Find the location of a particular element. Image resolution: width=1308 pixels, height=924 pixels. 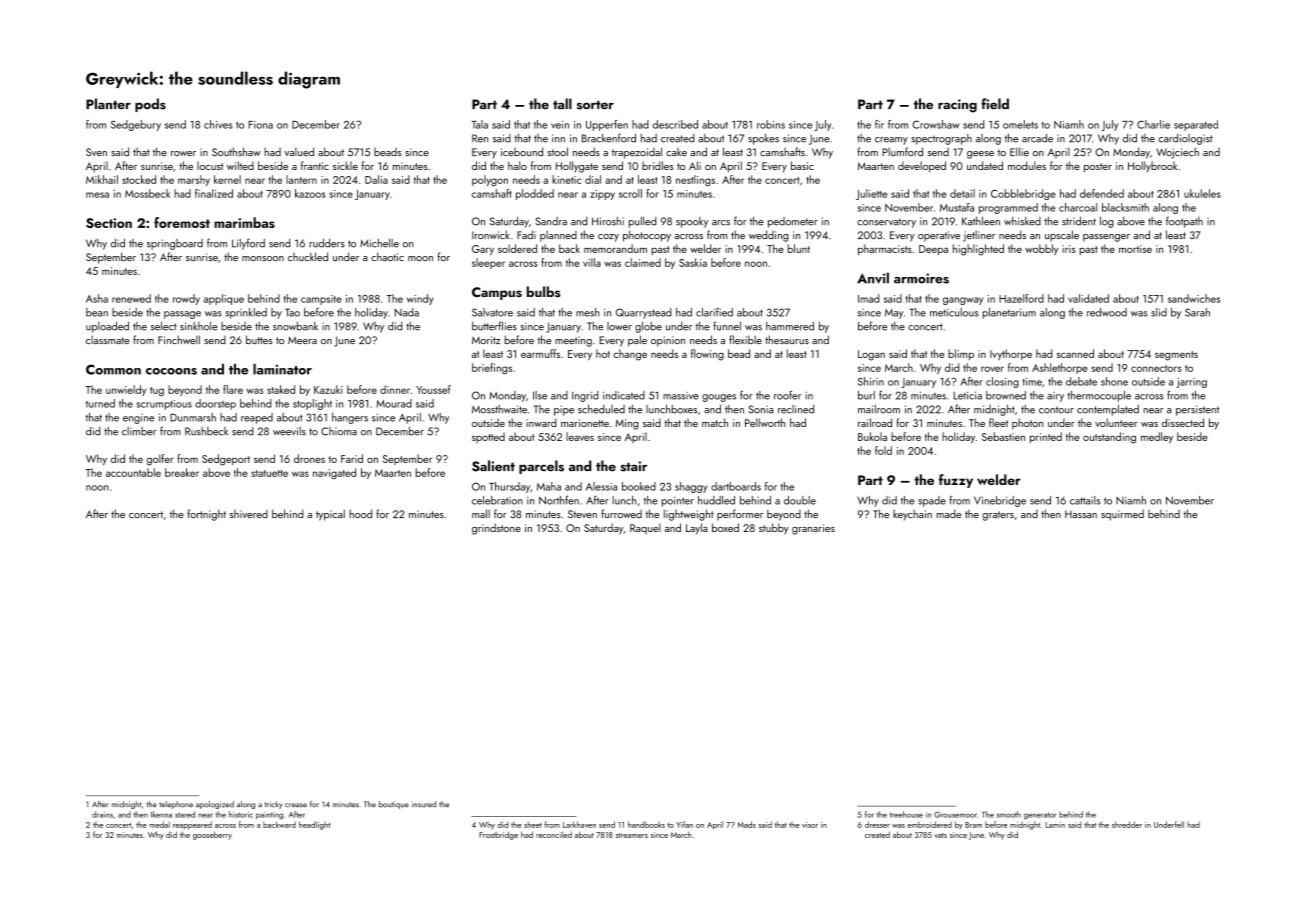

Thursday is located at coordinates (509, 487).
